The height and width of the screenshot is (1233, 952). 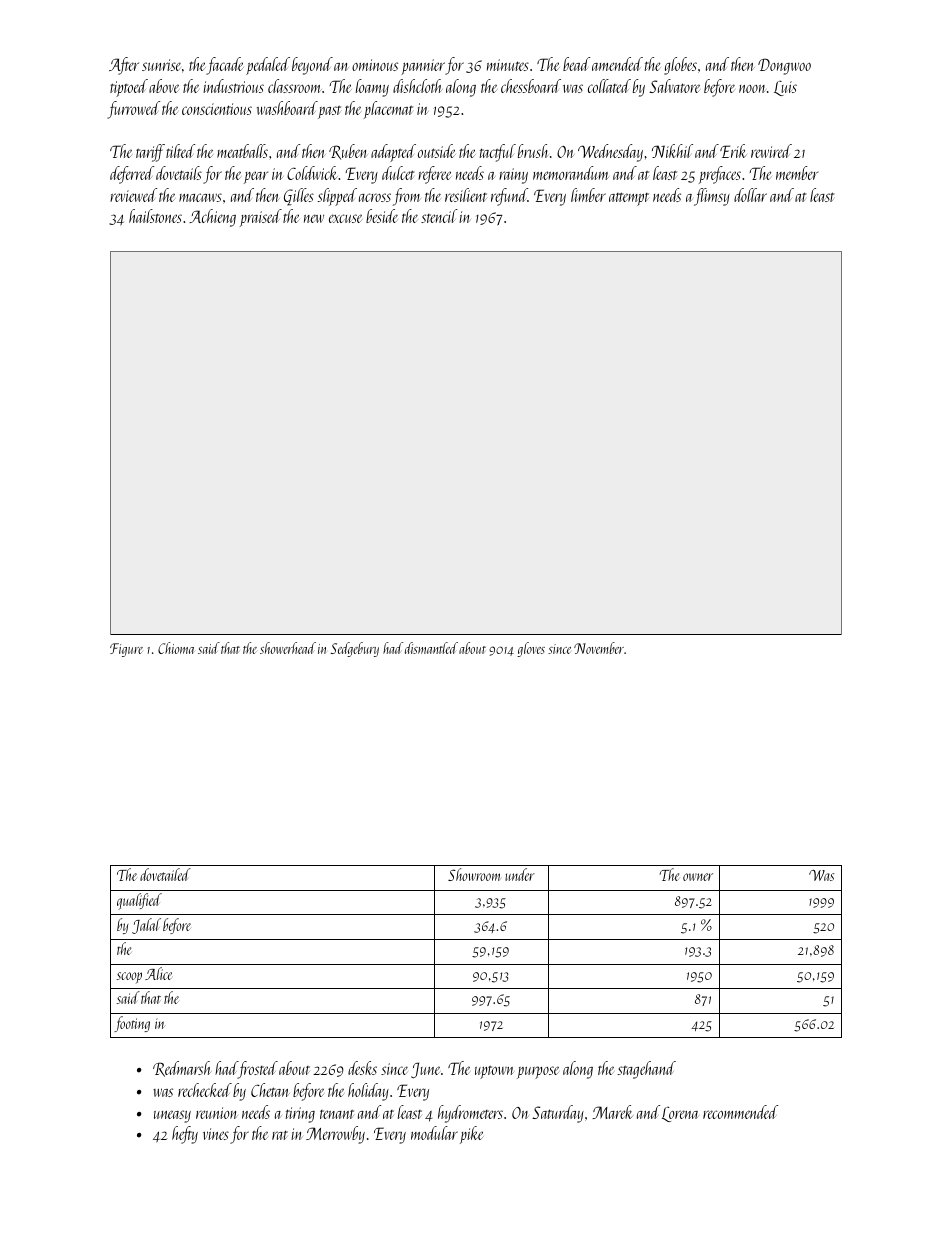 What do you see at coordinates (629, 199) in the screenshot?
I see `attempt` at bounding box center [629, 199].
